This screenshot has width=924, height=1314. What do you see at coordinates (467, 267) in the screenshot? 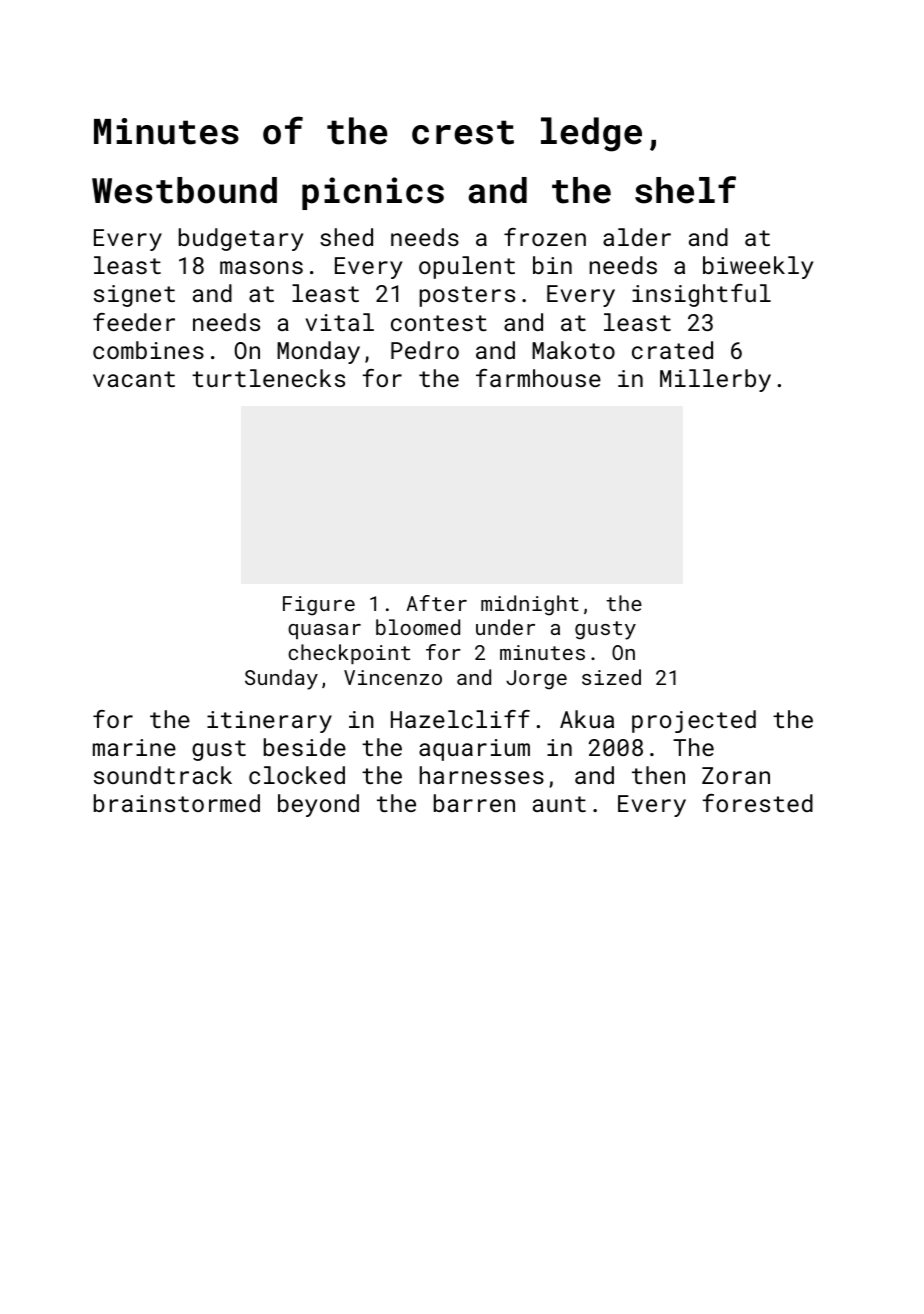
I see `opulent` at bounding box center [467, 267].
